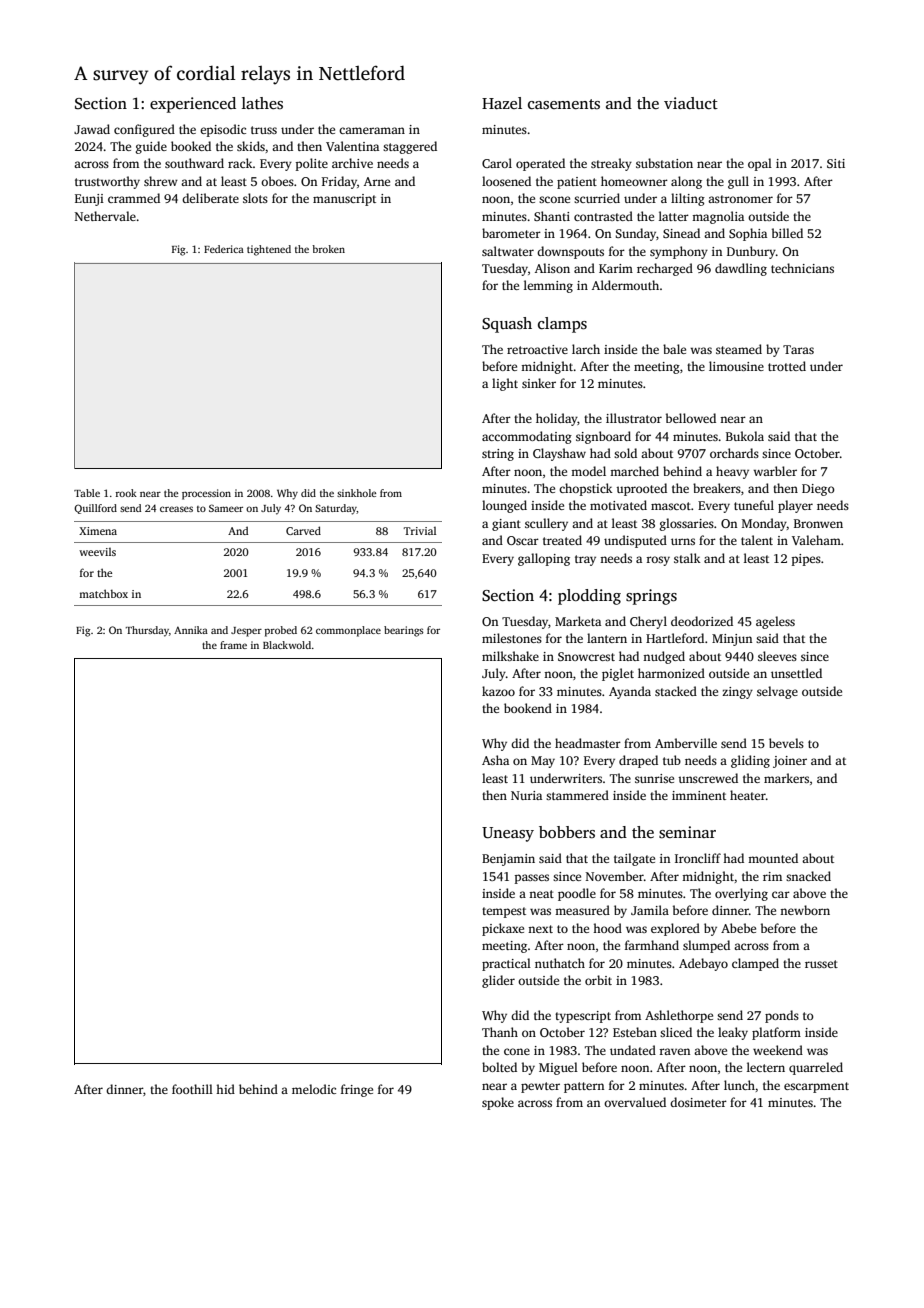 The image size is (924, 1308). I want to click on plodding, so click(589, 597).
